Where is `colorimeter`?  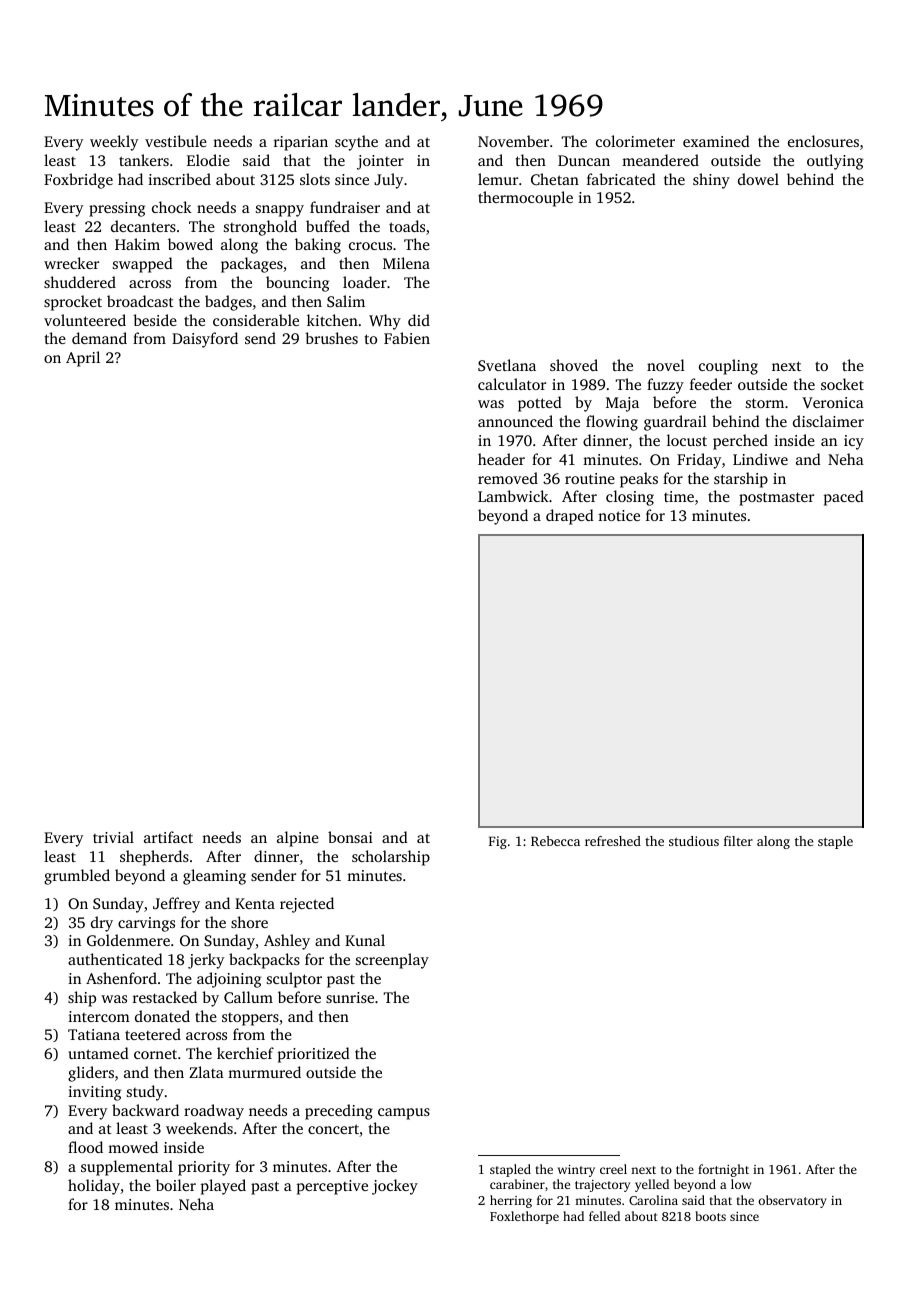
colorimeter is located at coordinates (635, 141).
